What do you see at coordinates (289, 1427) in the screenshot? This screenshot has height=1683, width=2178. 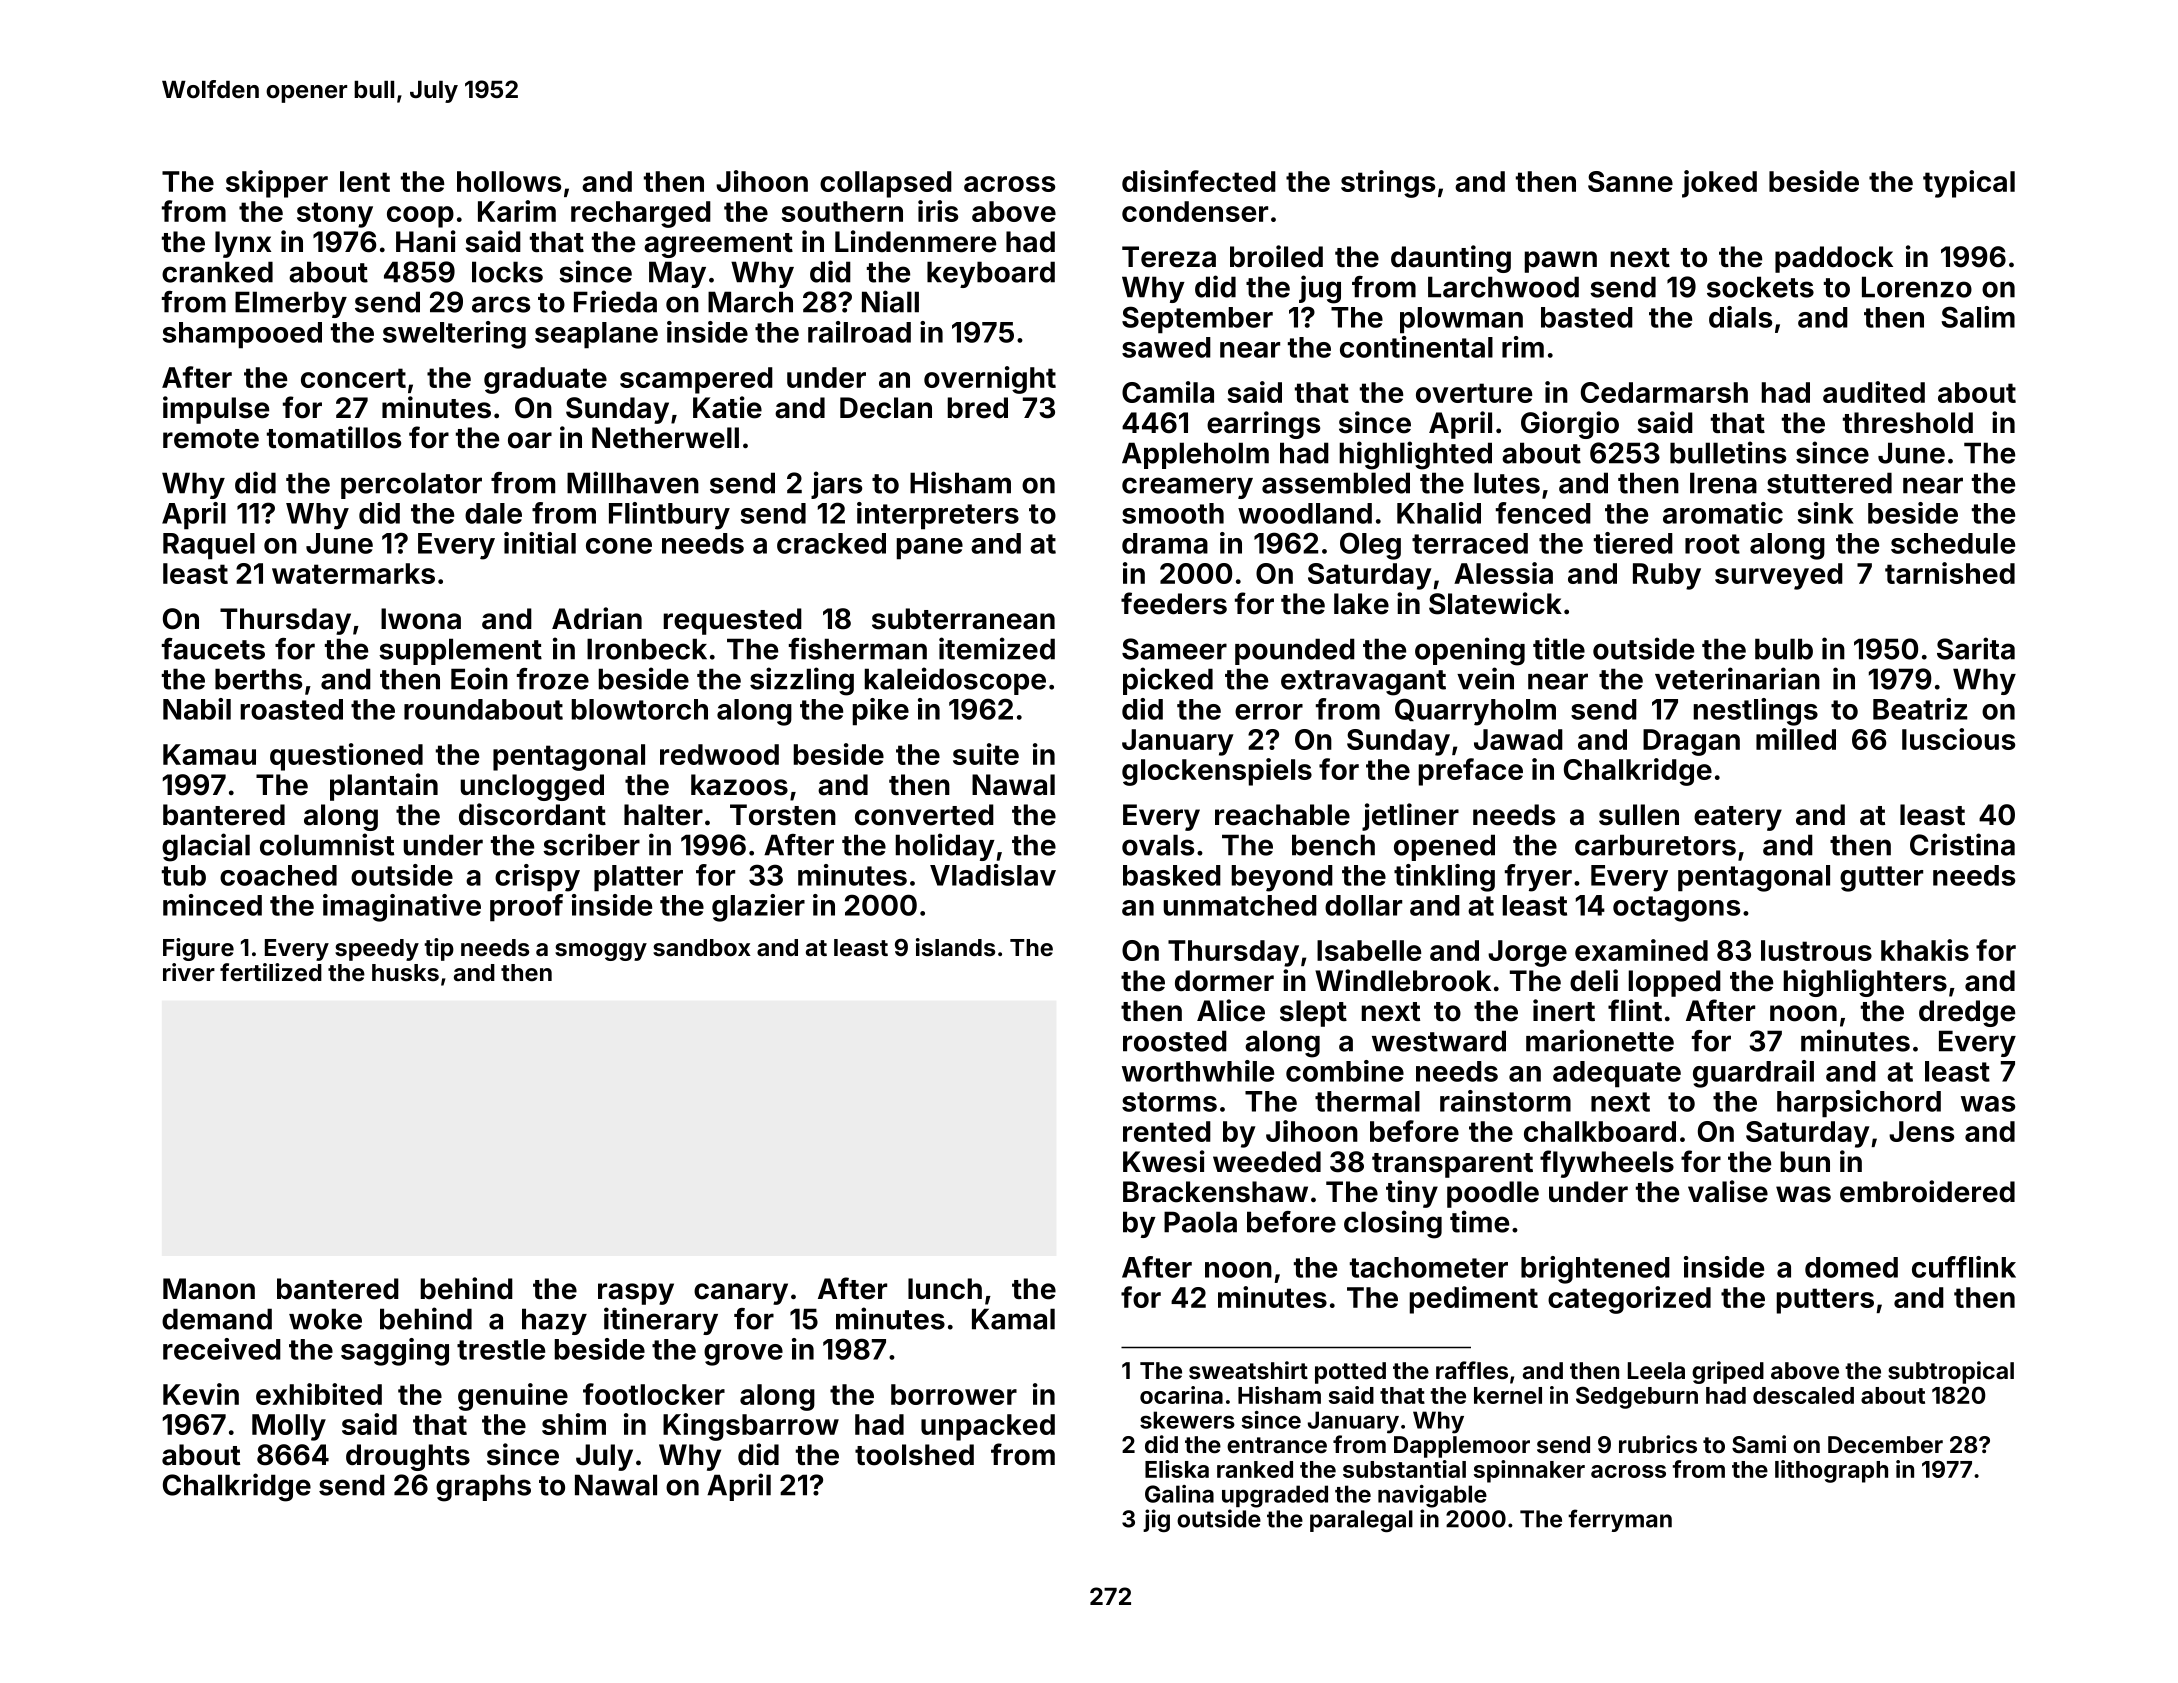 I see `Molly` at bounding box center [289, 1427].
